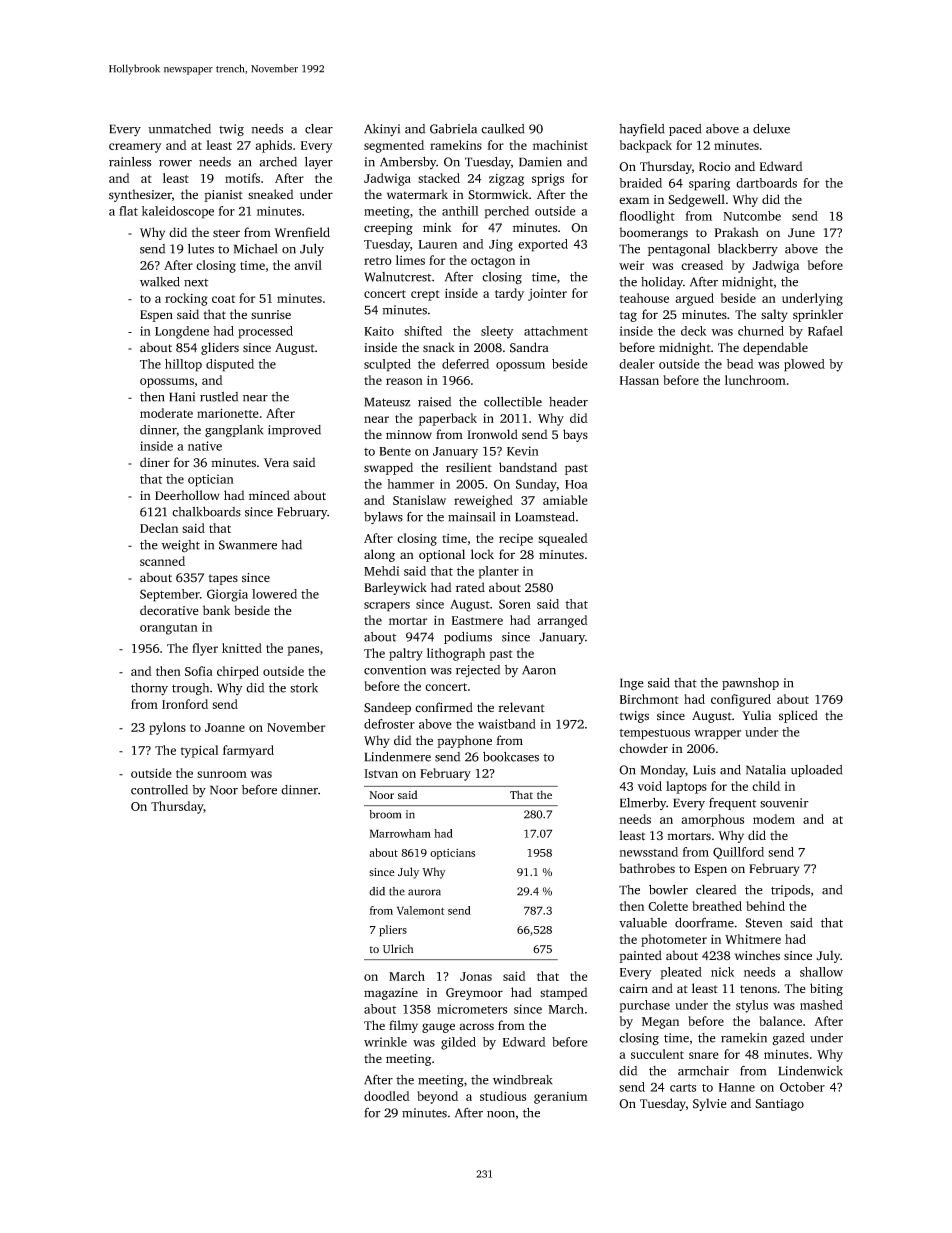 The height and width of the screenshot is (1233, 952). Describe the element at coordinates (685, 130) in the screenshot. I see `paced` at that location.
